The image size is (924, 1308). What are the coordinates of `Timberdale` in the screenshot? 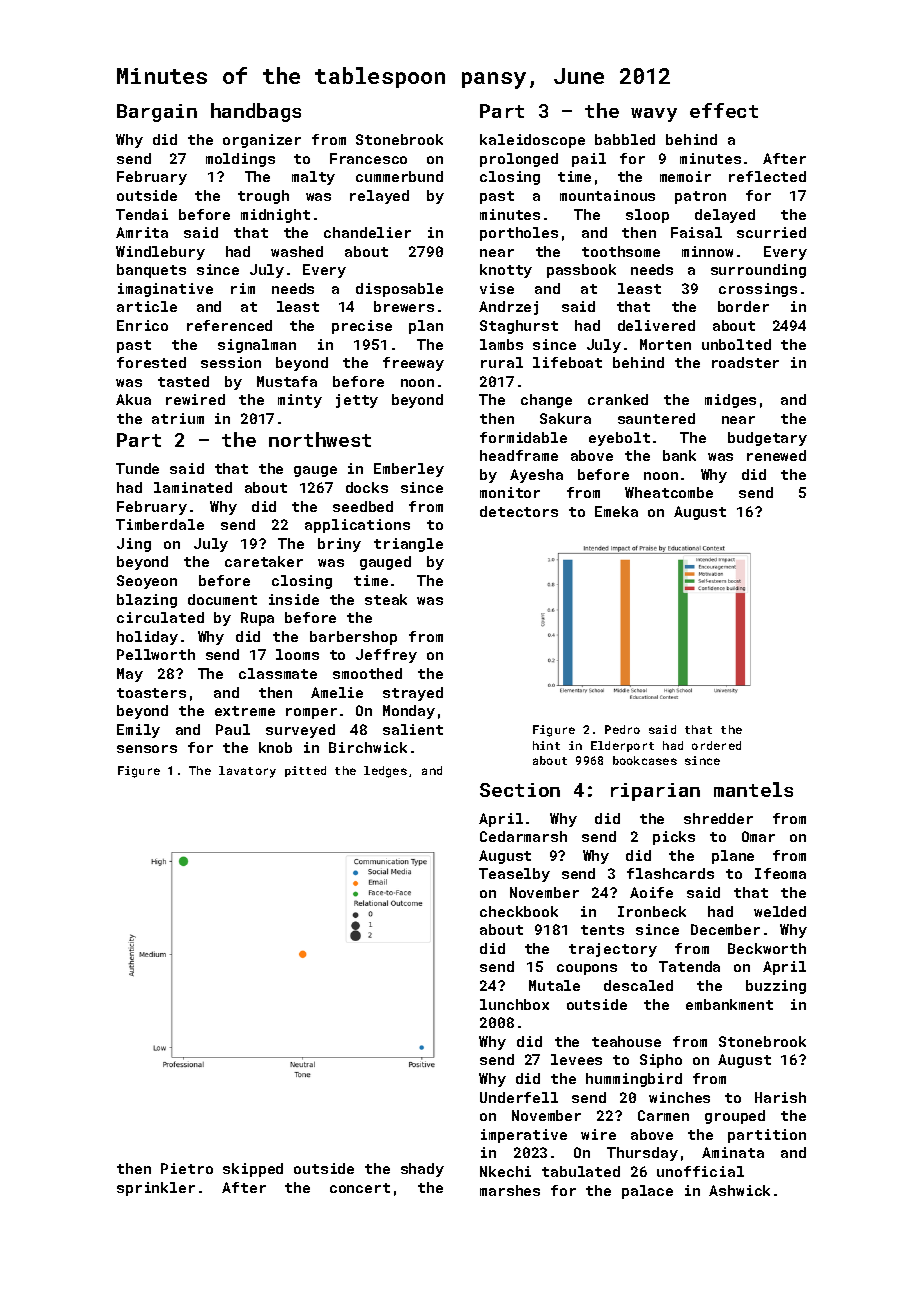 It's located at (160, 524).
